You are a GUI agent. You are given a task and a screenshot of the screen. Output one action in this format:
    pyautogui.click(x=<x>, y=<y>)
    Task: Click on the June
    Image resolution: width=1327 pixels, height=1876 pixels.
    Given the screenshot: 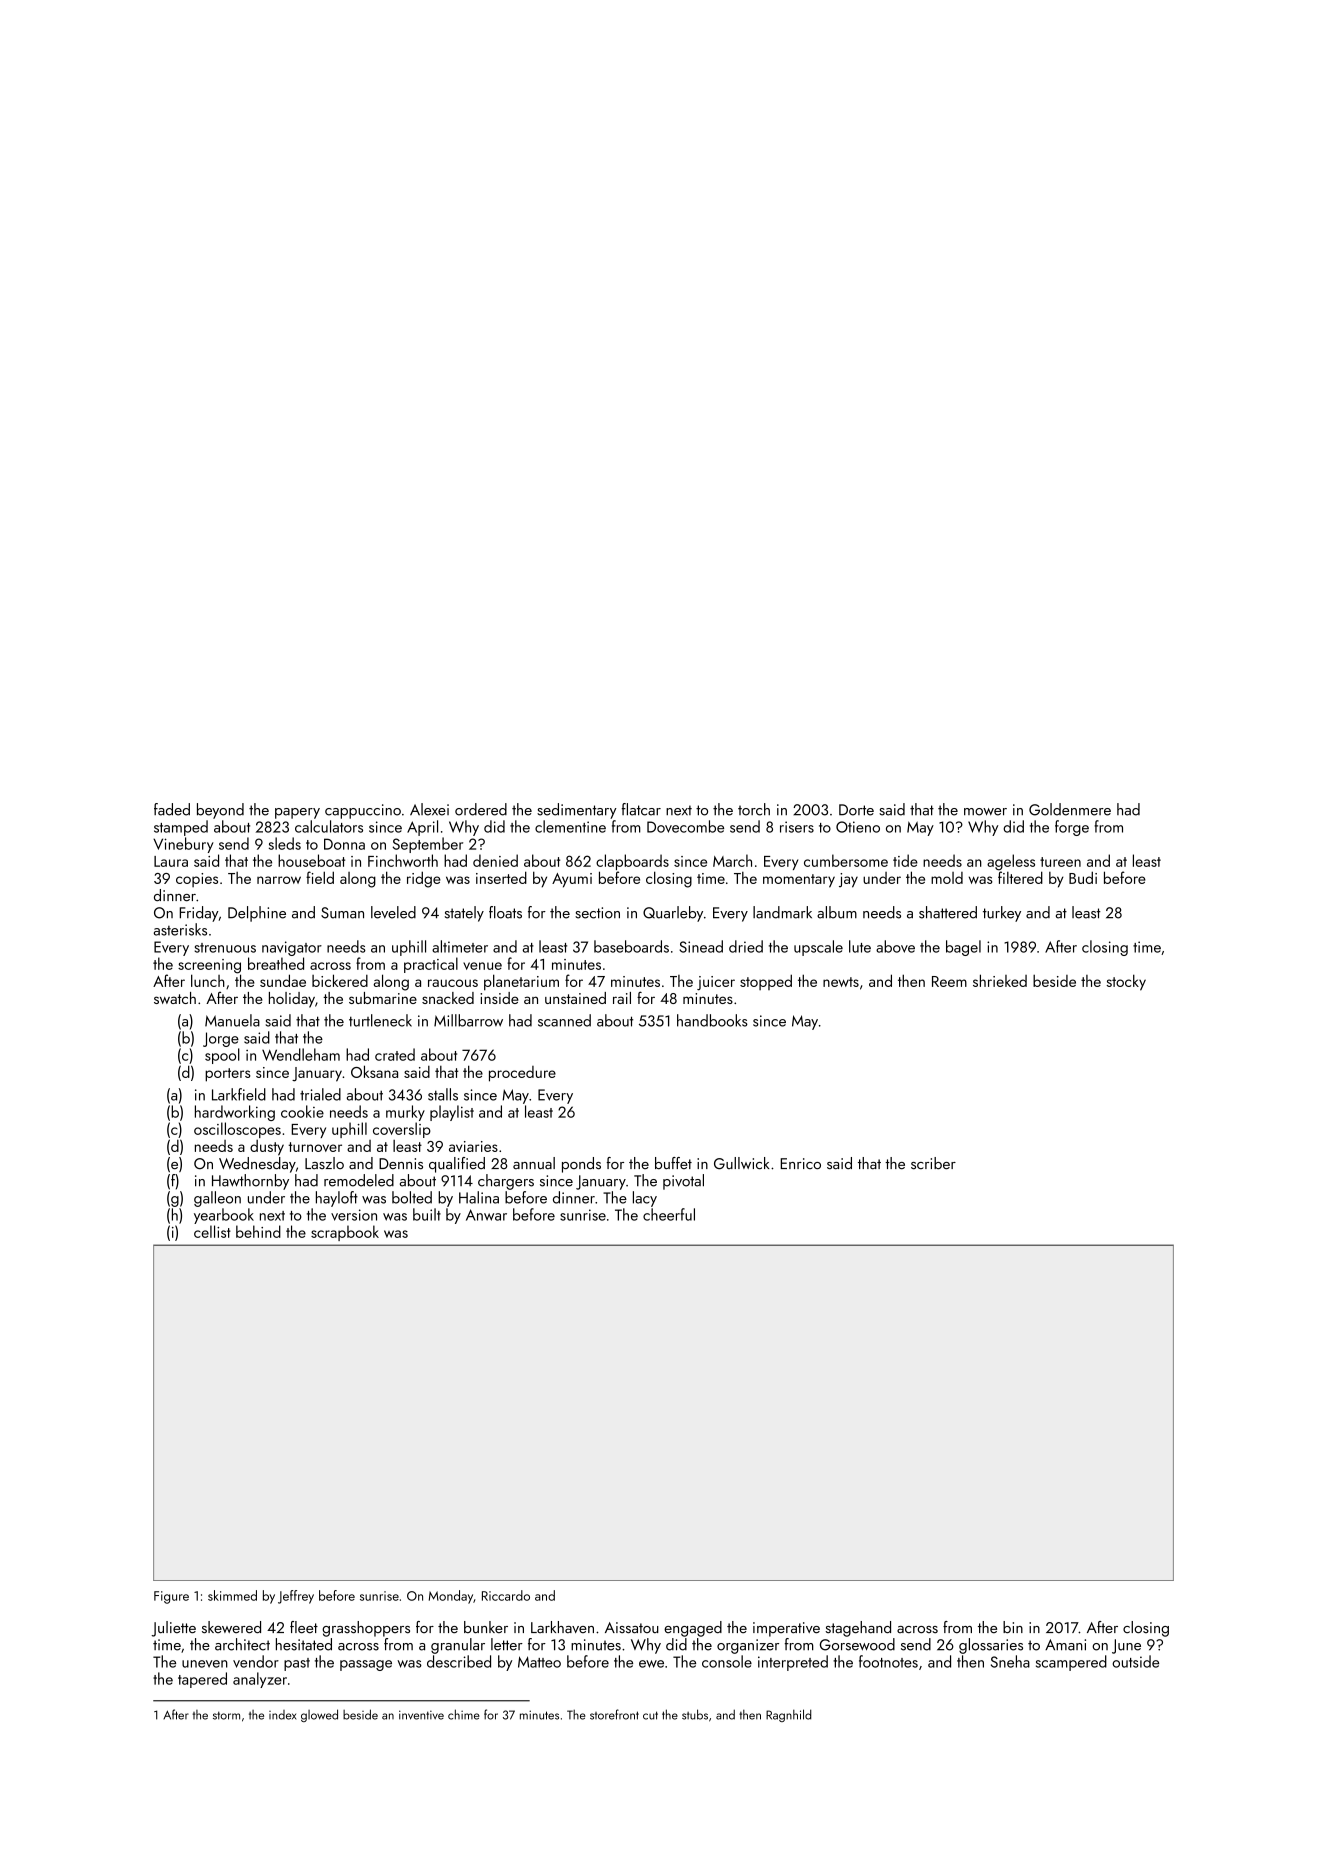 What is the action you would take?
    pyautogui.click(x=1126, y=1646)
